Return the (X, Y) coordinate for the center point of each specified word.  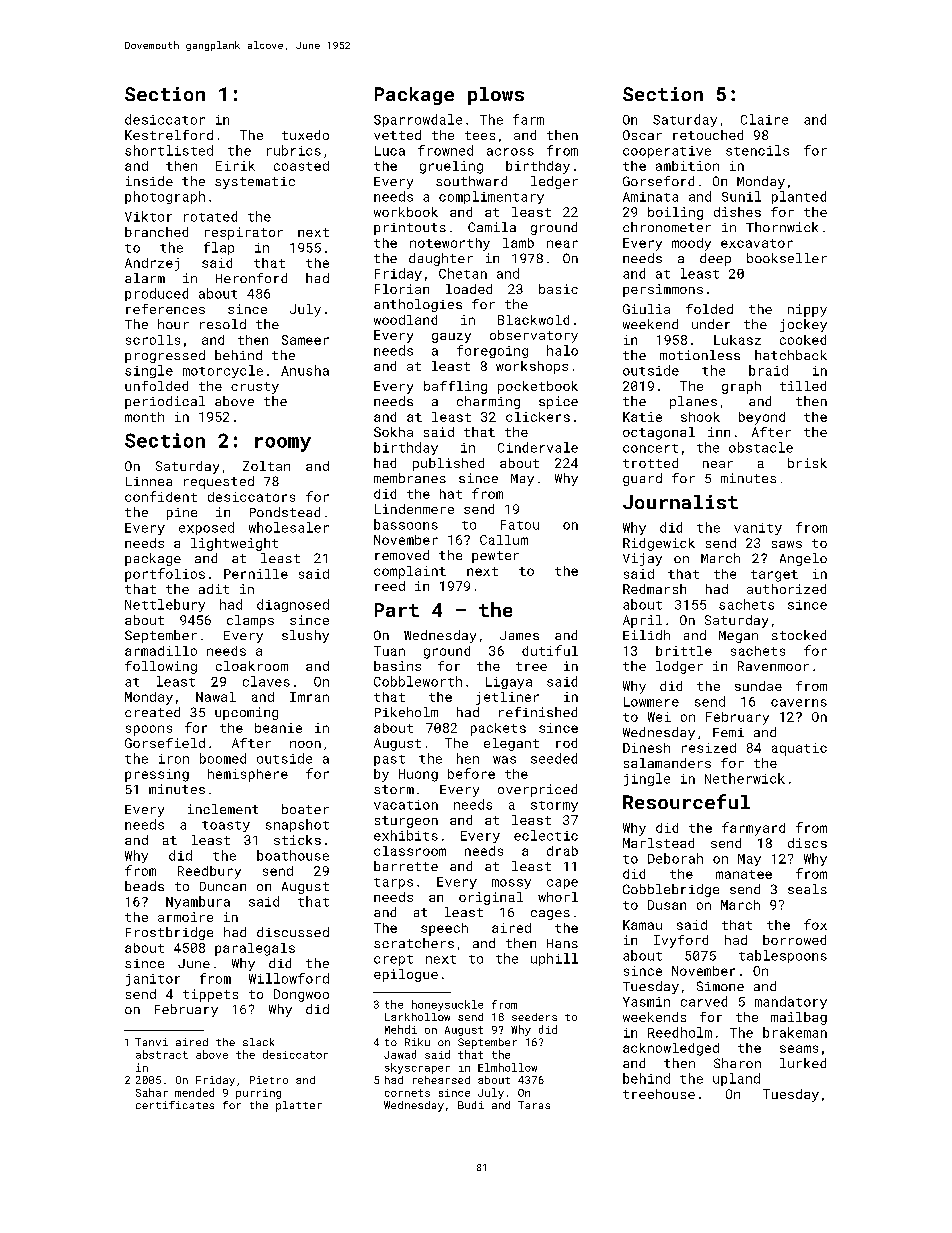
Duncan (223, 886)
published (448, 464)
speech (444, 929)
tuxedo (305, 135)
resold (223, 324)
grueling (451, 167)
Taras (534, 1105)
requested (219, 482)
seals (807, 889)
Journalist (680, 502)
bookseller (787, 258)
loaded (469, 289)
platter (299, 1106)
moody (691, 244)
